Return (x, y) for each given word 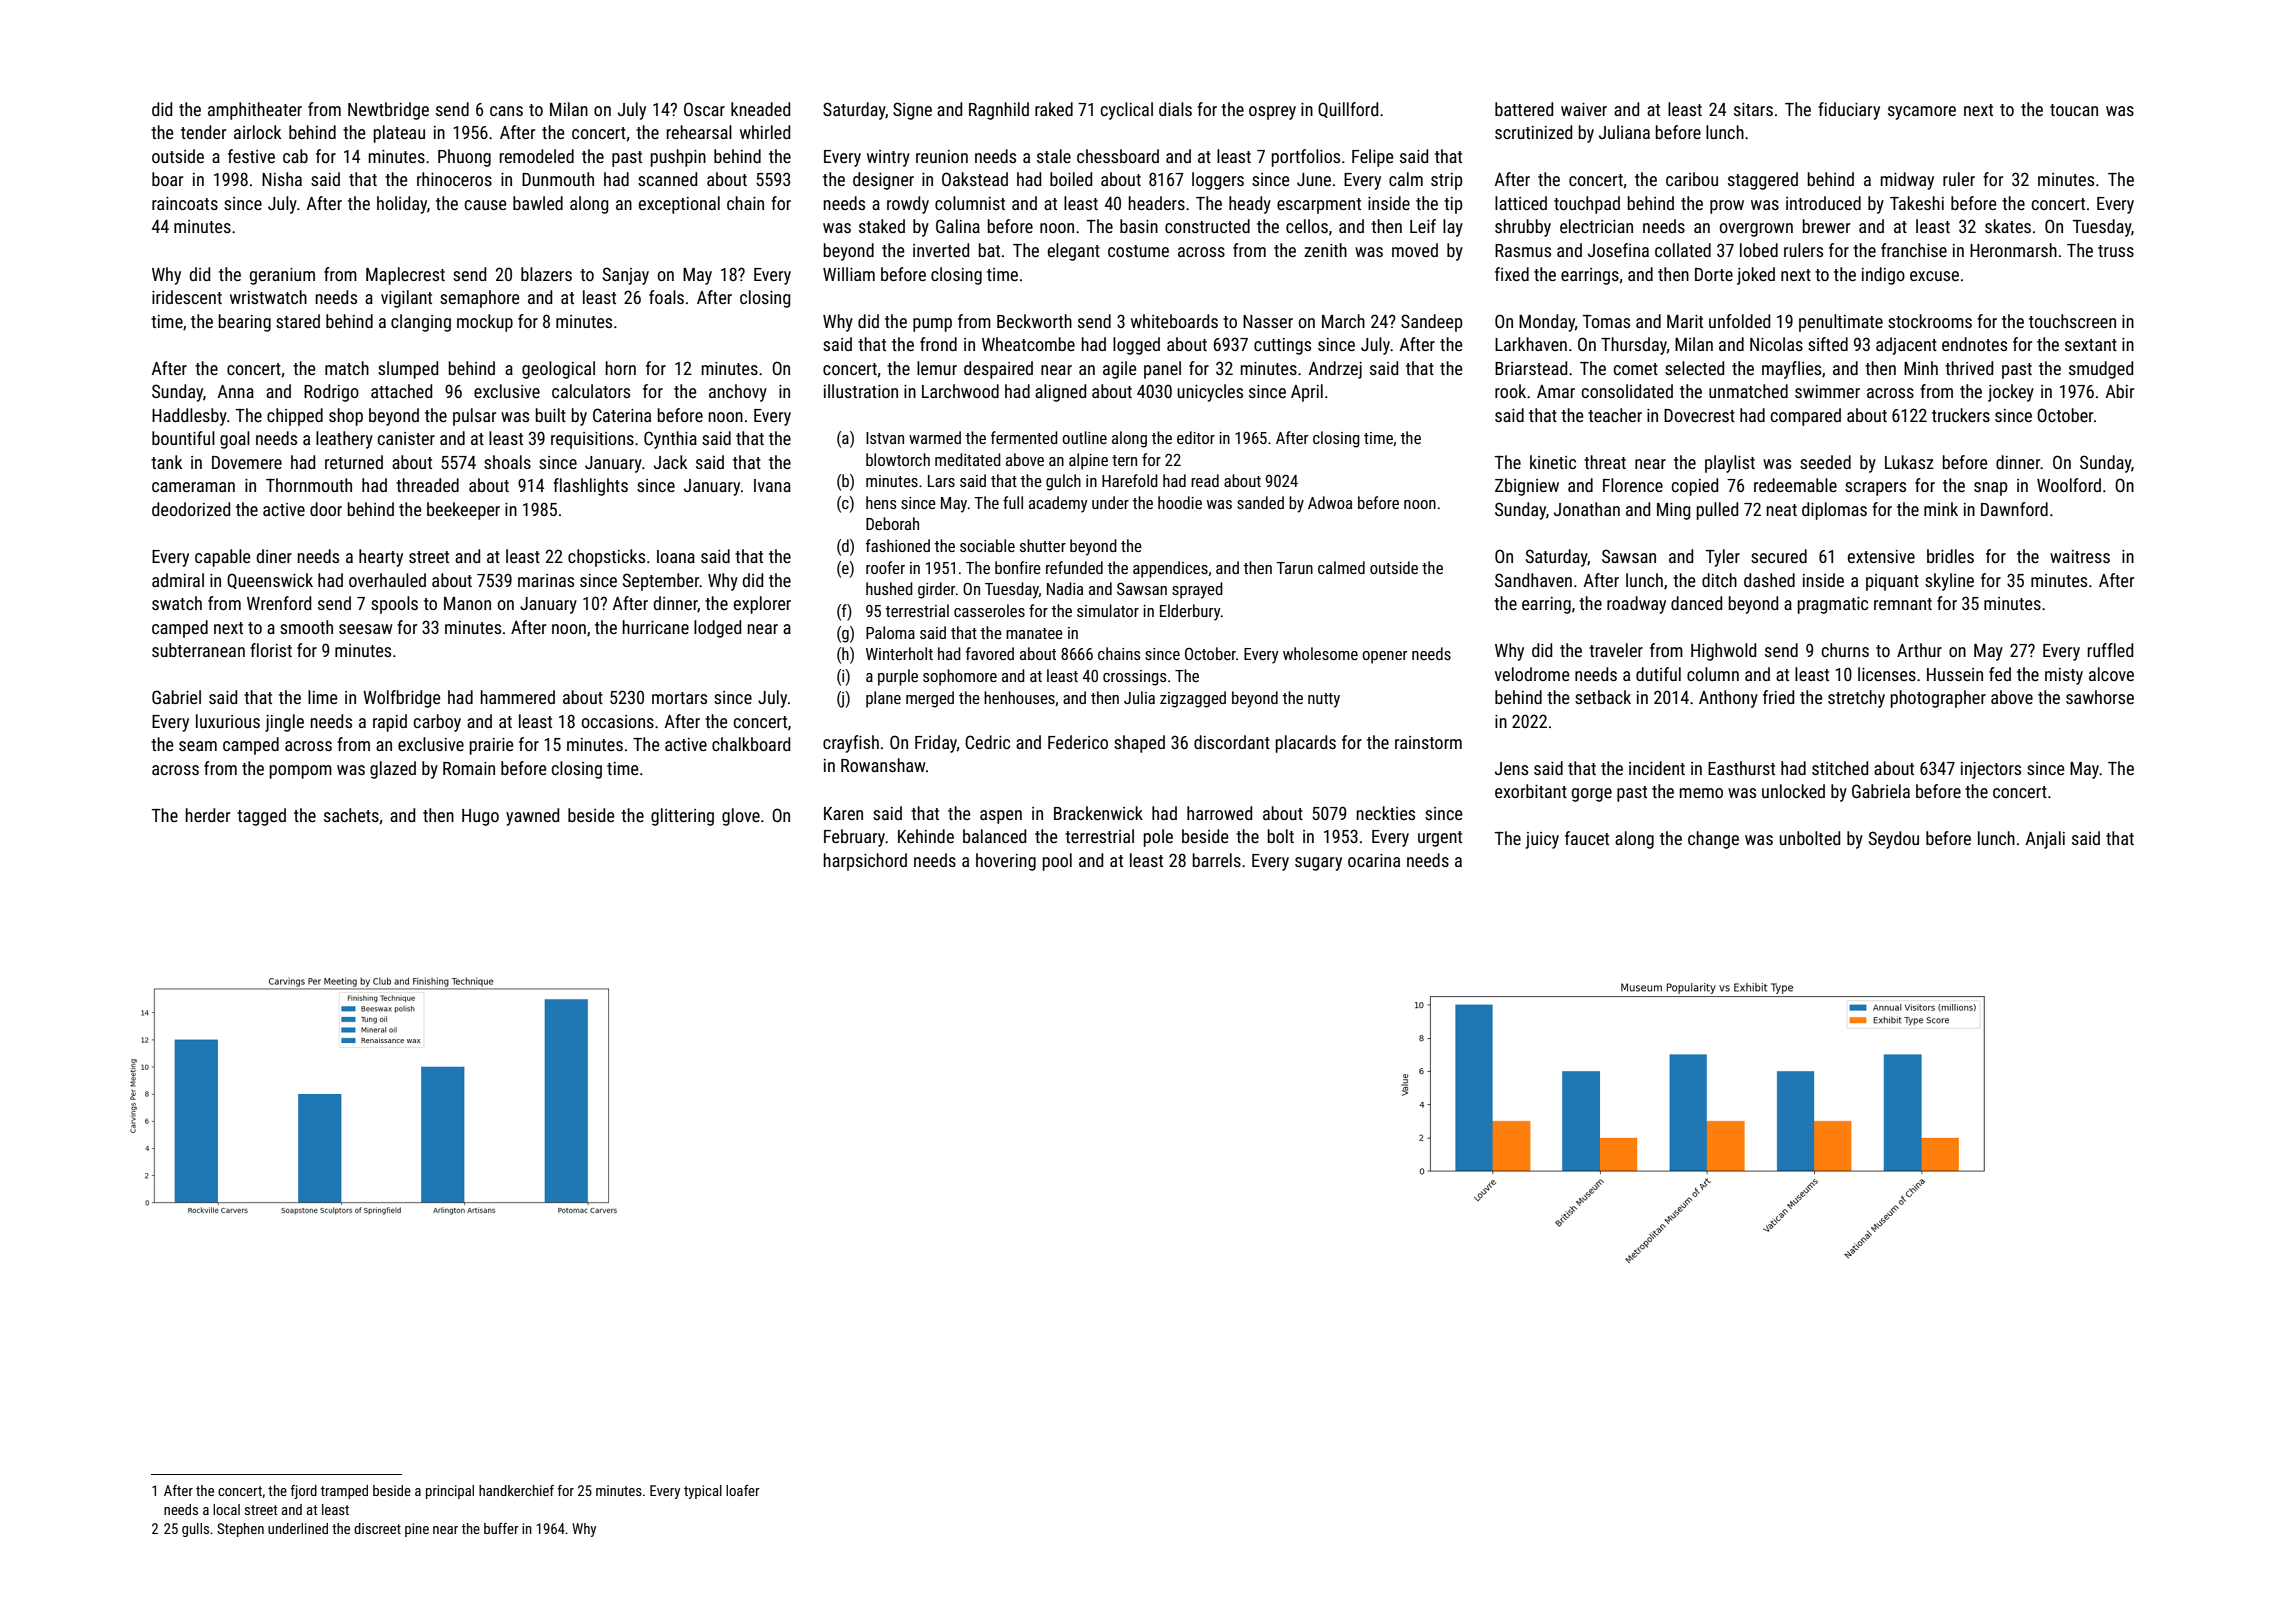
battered (1524, 109)
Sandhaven (1533, 580)
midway (1907, 181)
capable (222, 558)
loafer (743, 1490)
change (1713, 840)
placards (1306, 744)
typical (703, 1492)
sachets (351, 815)
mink (1941, 509)
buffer (501, 1528)
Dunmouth (558, 179)
